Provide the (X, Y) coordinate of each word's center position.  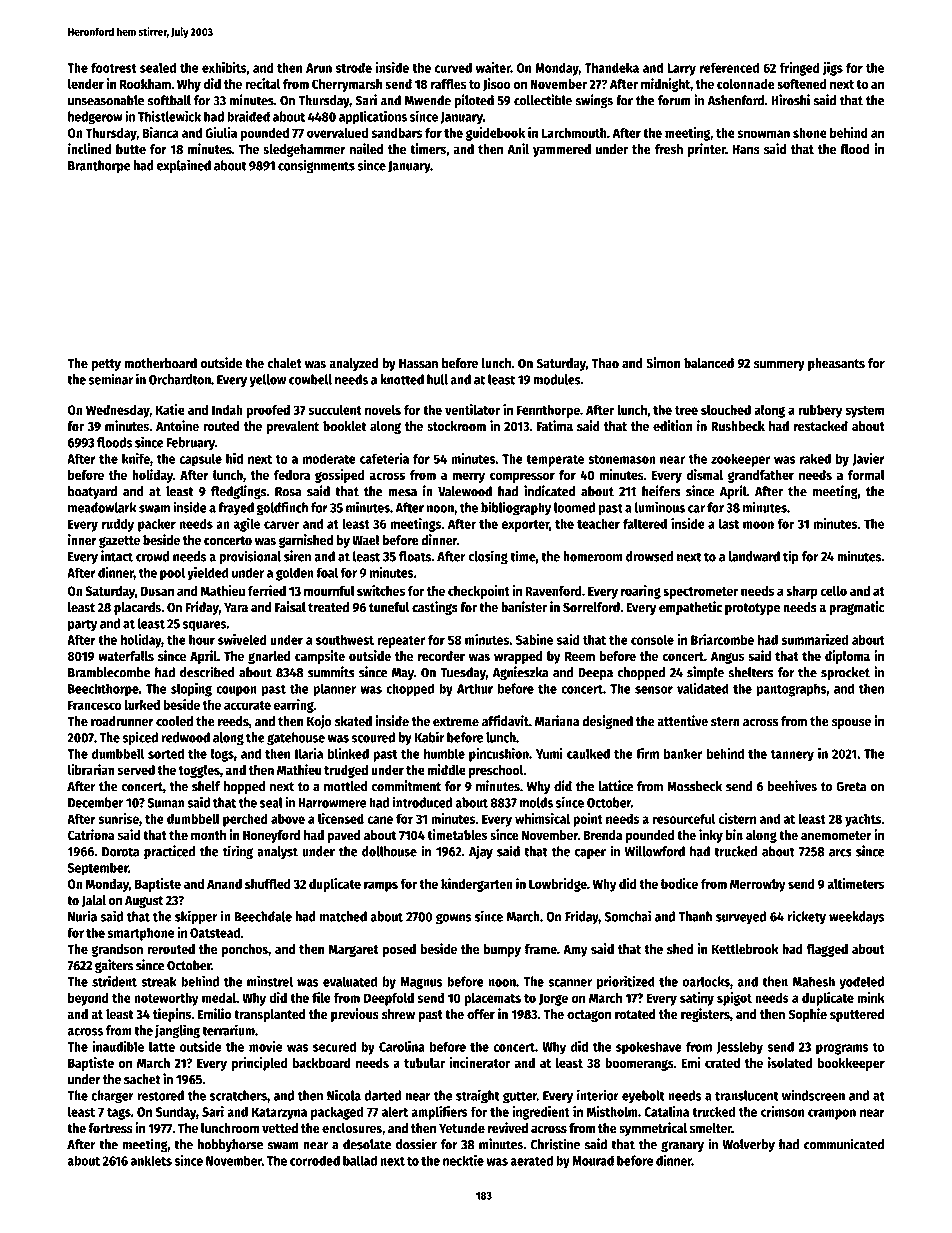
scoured (373, 737)
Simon (663, 363)
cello (833, 591)
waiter (493, 67)
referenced (729, 67)
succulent (335, 410)
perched (245, 820)
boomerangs (639, 1064)
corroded (315, 1160)
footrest (114, 67)
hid (234, 458)
